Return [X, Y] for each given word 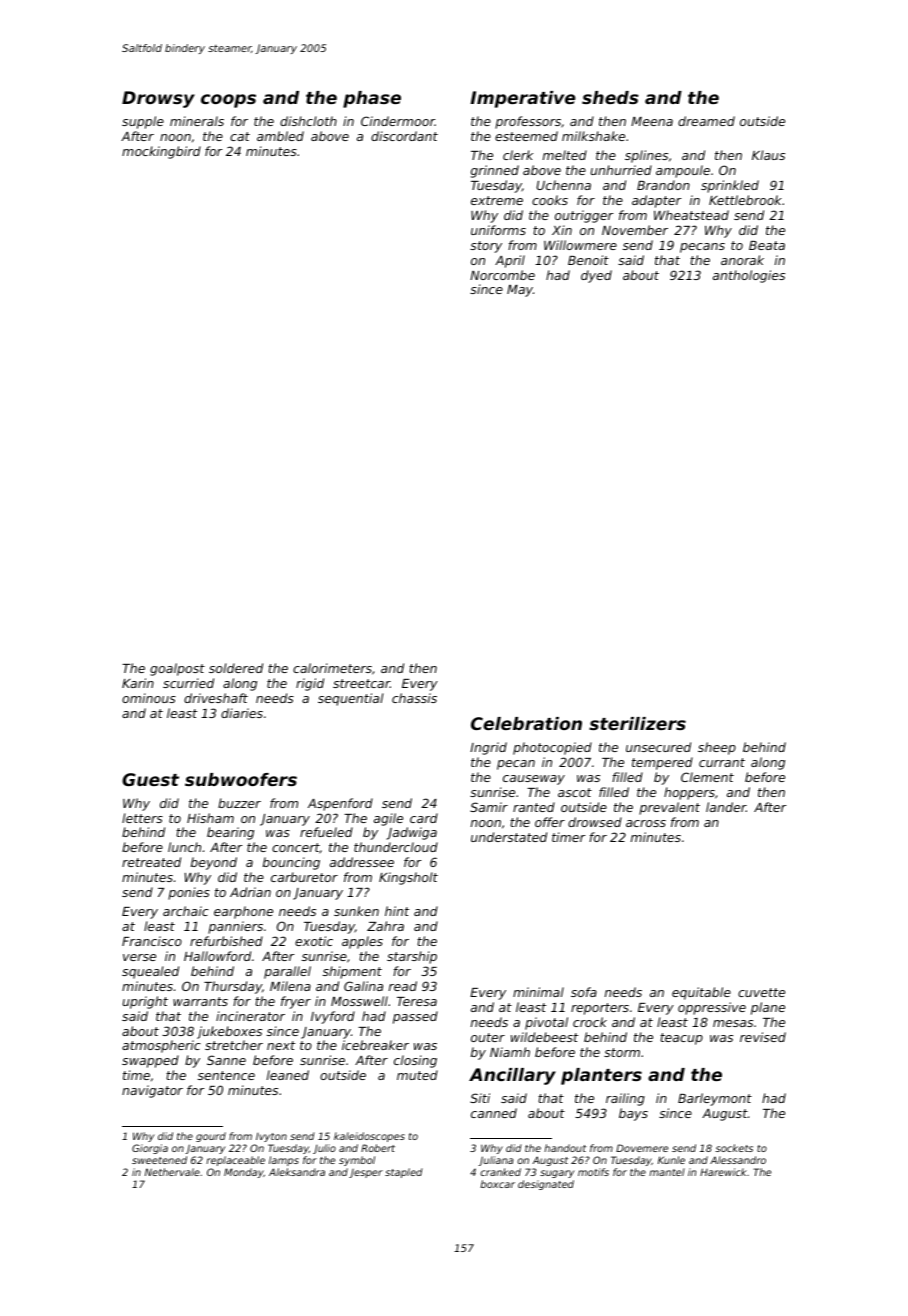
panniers [235, 927]
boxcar [497, 1184]
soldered [236, 668]
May [520, 291]
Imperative [523, 99]
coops [228, 101]
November [635, 230]
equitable [701, 993]
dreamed [706, 121]
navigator [152, 1091]
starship [412, 957]
